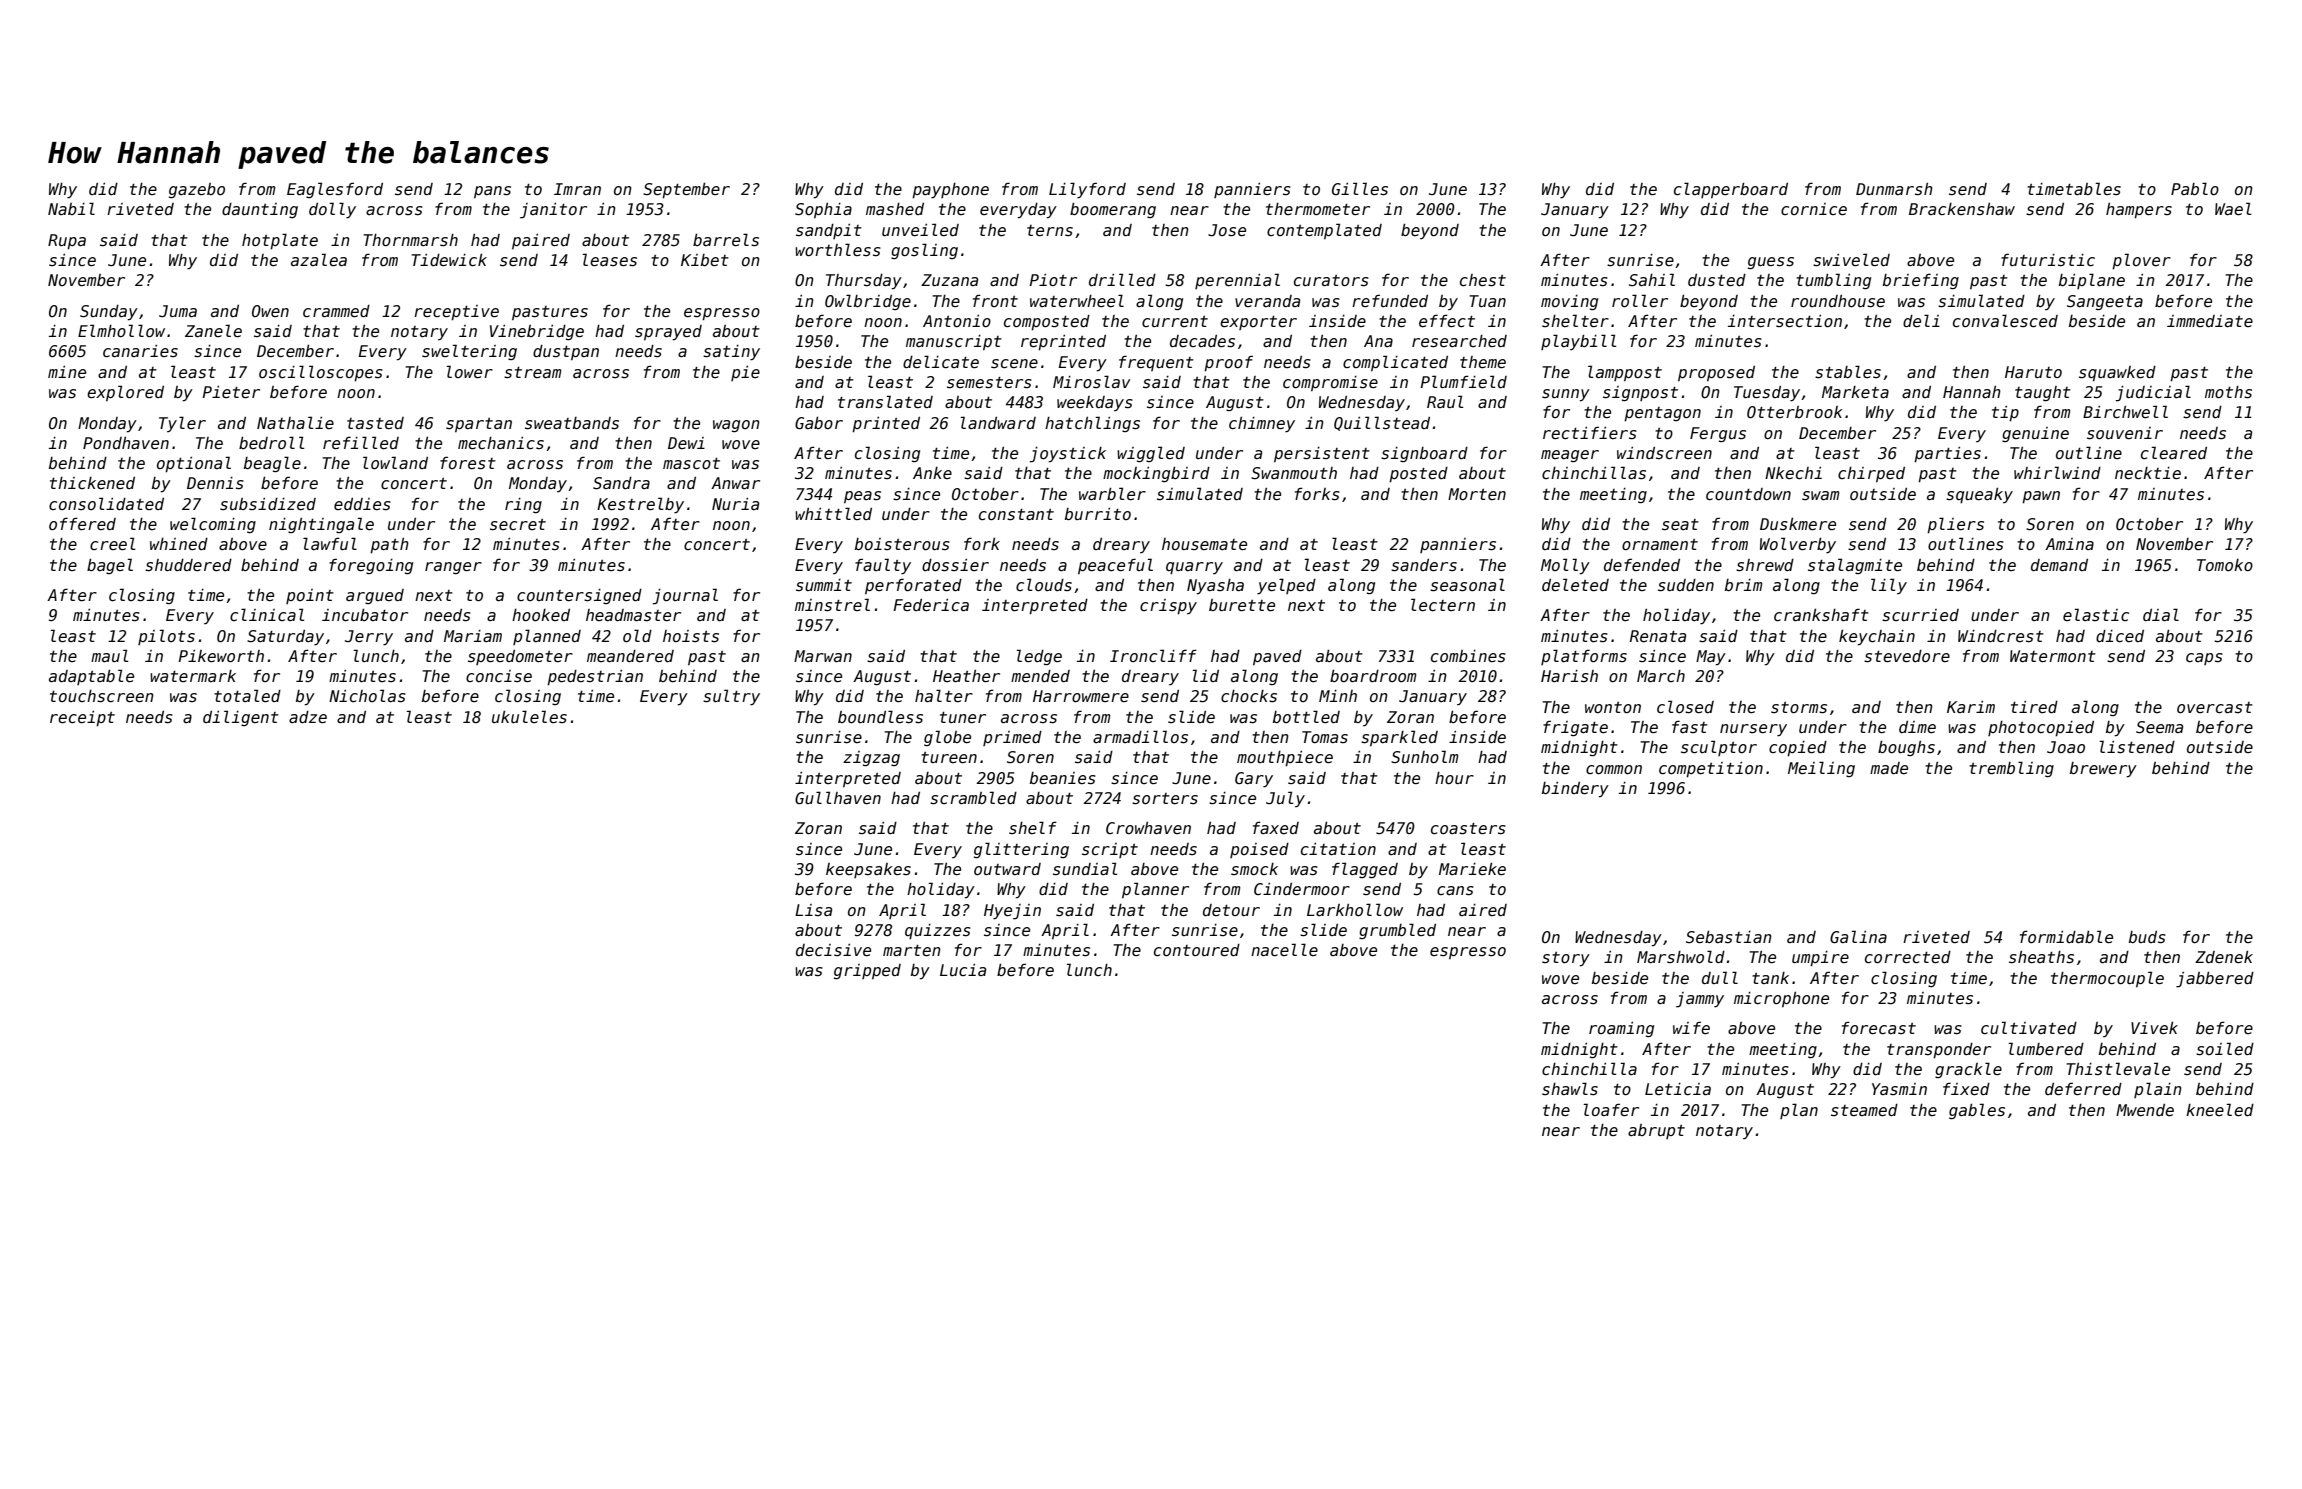 The width and height of the image is (2302, 1489). Describe the element at coordinates (1318, 209) in the image. I see `thermometer` at that location.
